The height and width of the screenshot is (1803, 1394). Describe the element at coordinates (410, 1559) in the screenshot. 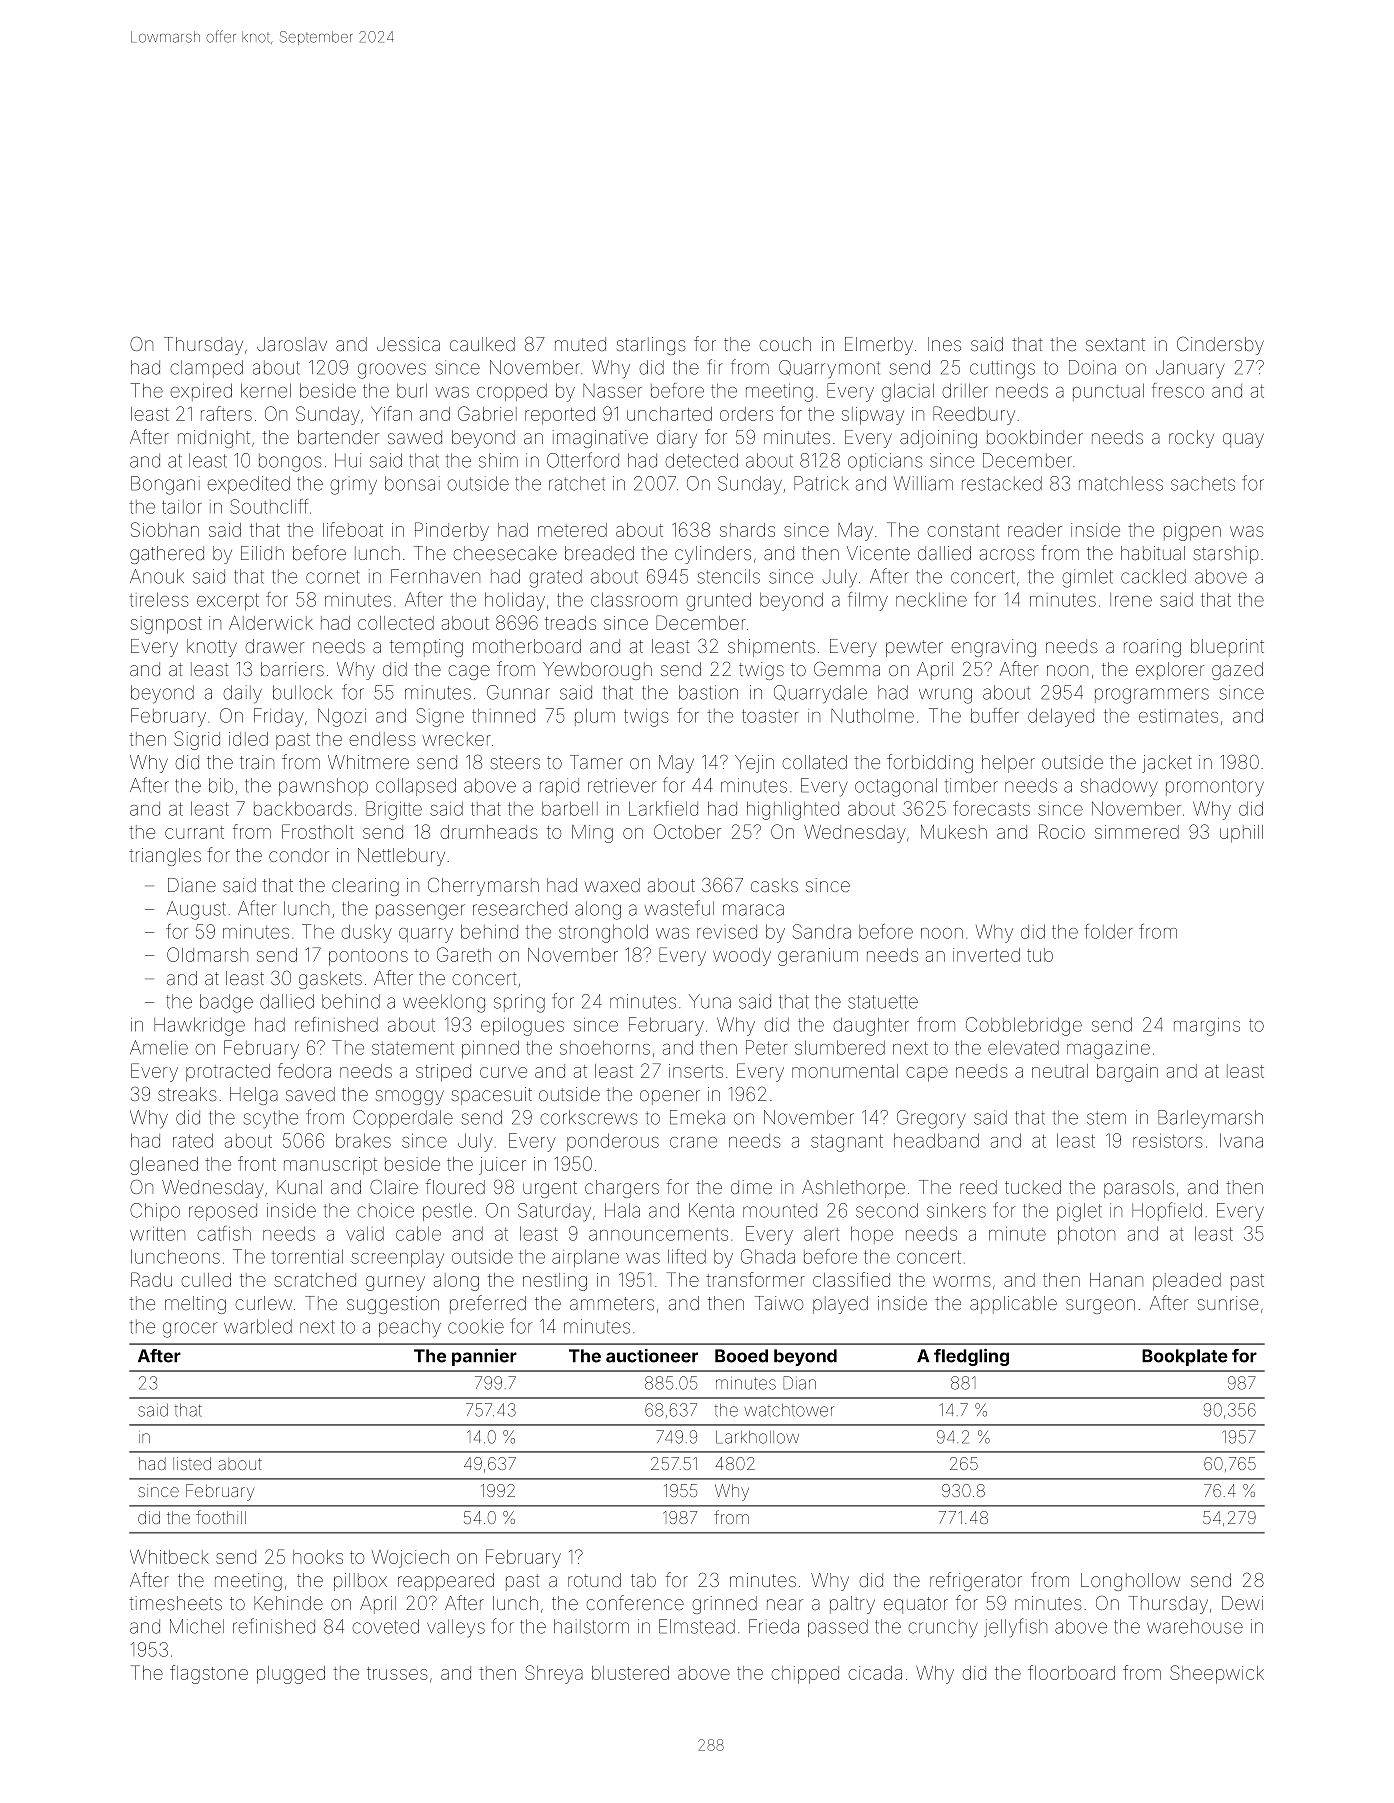

I see `Wojciech` at that location.
